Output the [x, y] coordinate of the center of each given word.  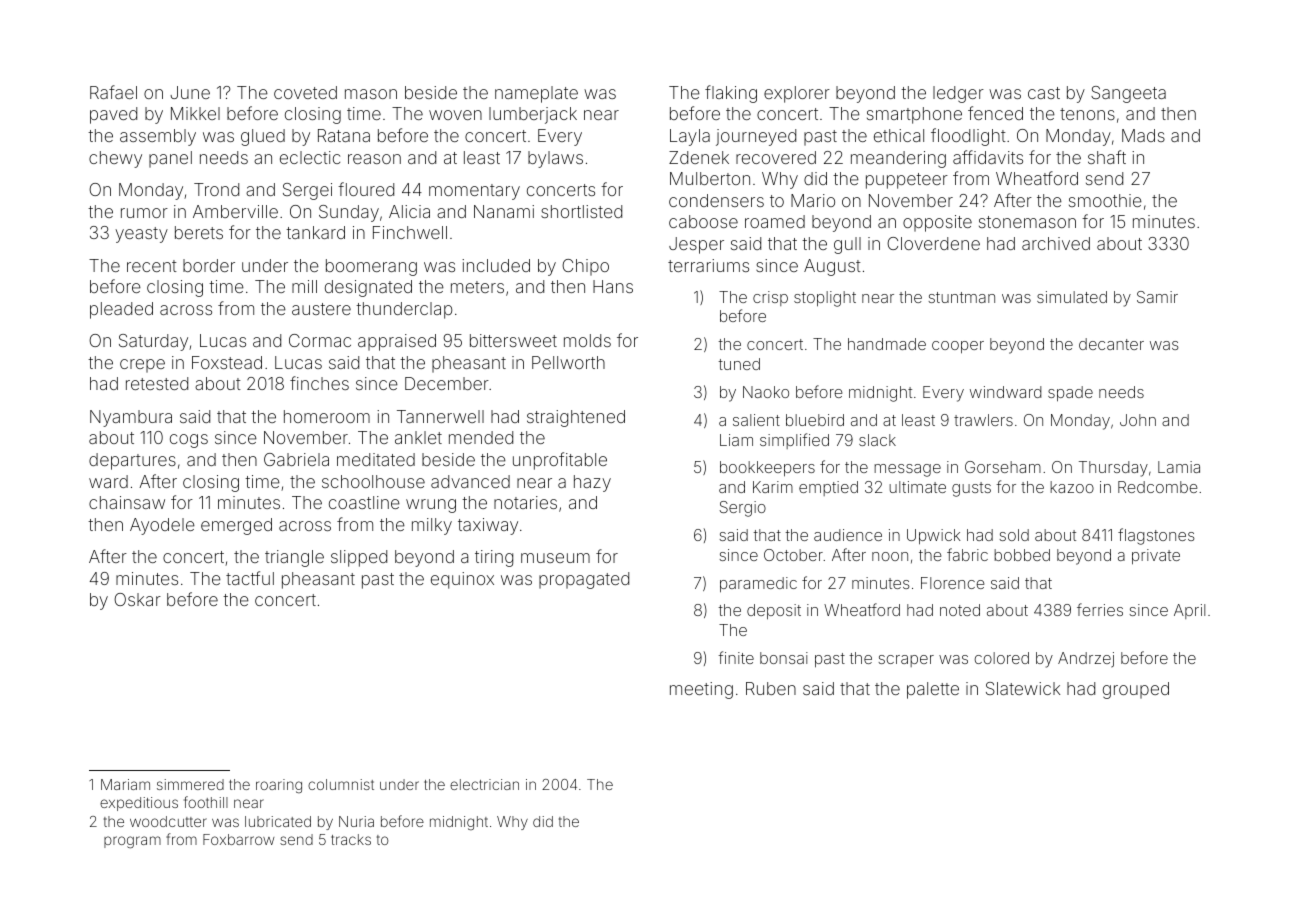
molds [587, 340]
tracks [351, 839]
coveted [305, 92]
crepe [142, 366]
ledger [958, 94]
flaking [731, 94]
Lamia [1179, 467]
